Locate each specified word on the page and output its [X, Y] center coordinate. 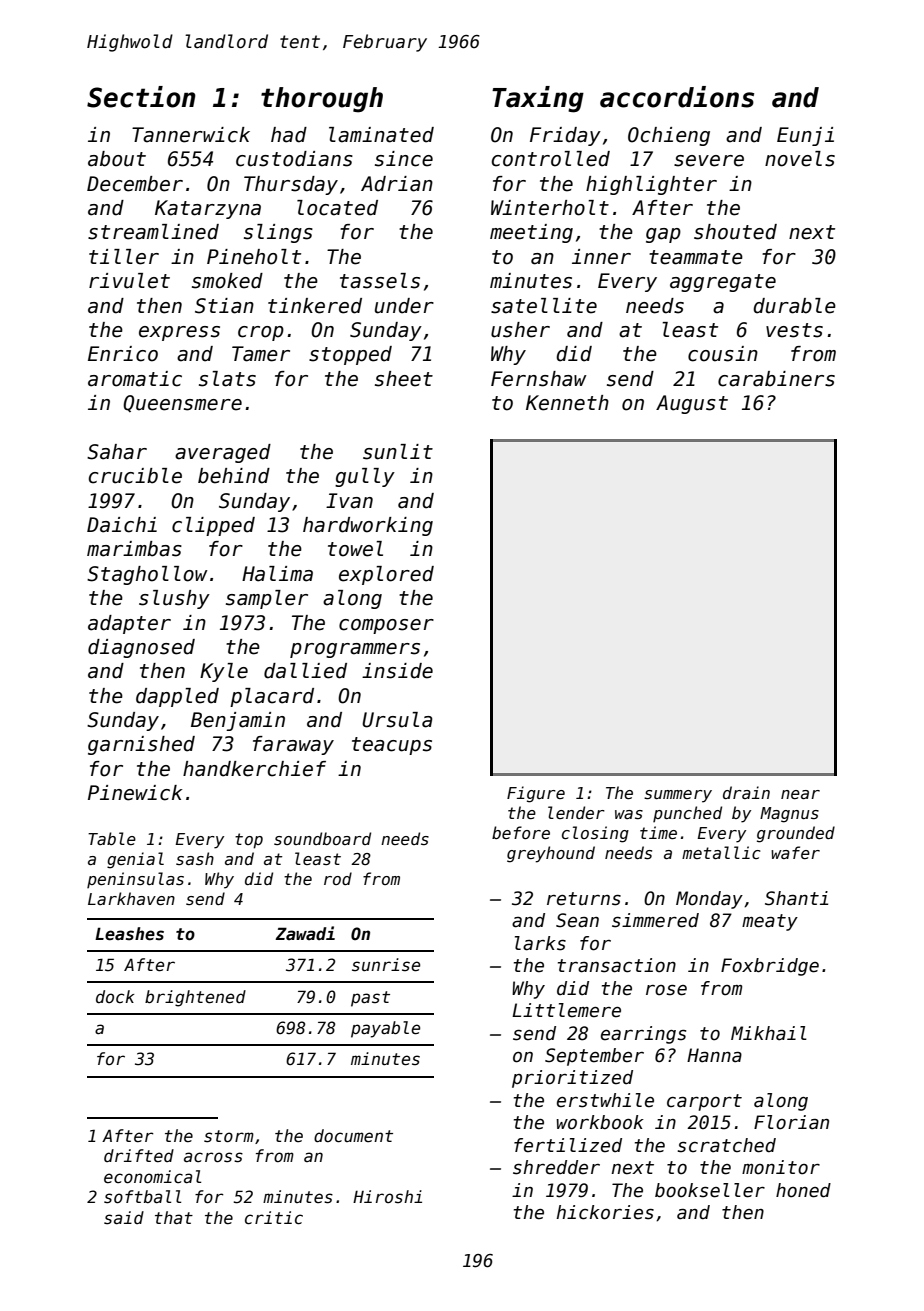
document [353, 1136]
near [800, 794]
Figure [536, 794]
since [404, 159]
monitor [781, 1167]
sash [195, 858]
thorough [322, 100]
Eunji [805, 136]
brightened [195, 998]
